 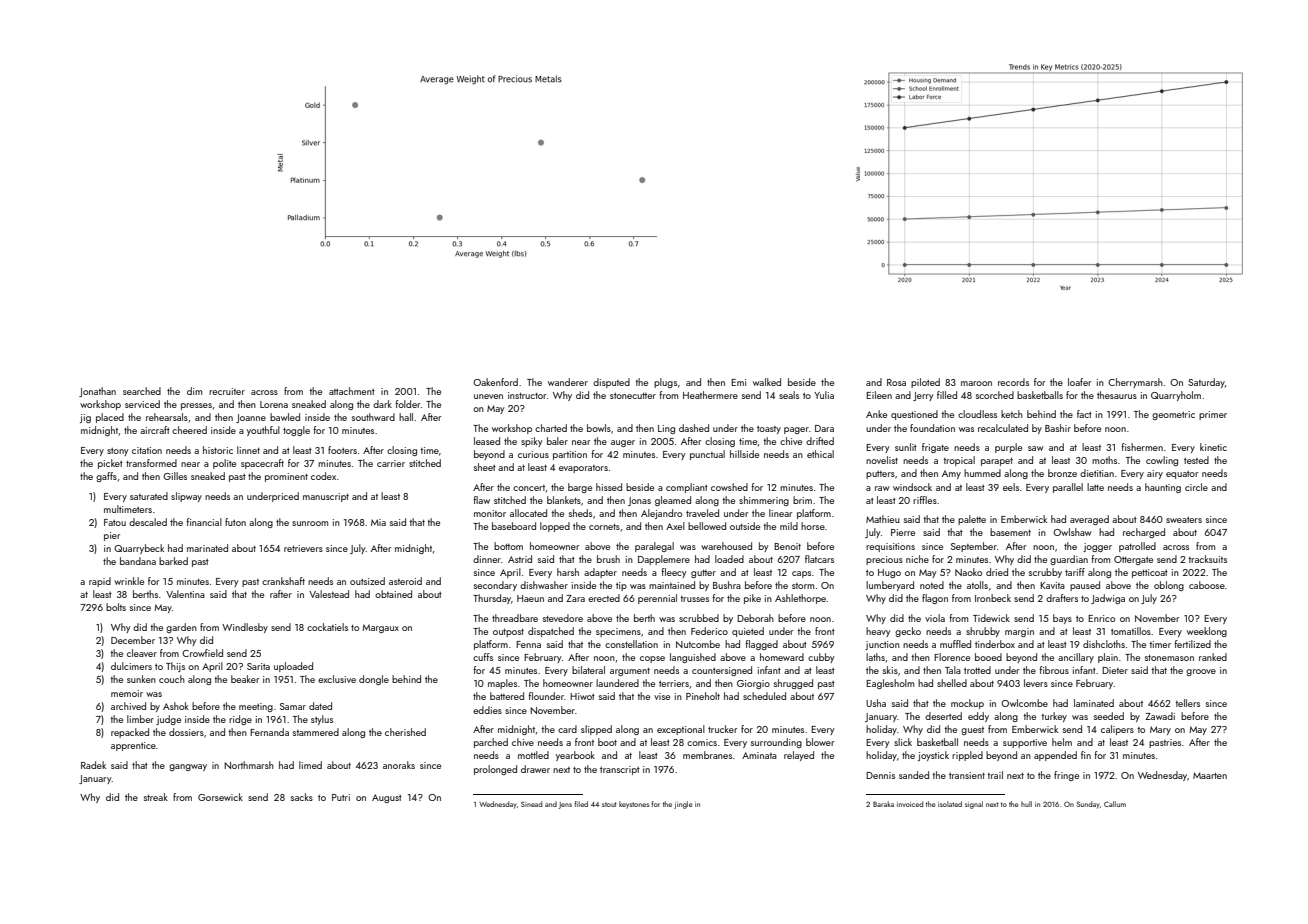 What do you see at coordinates (173, 561) in the screenshot?
I see `barked` at bounding box center [173, 561].
